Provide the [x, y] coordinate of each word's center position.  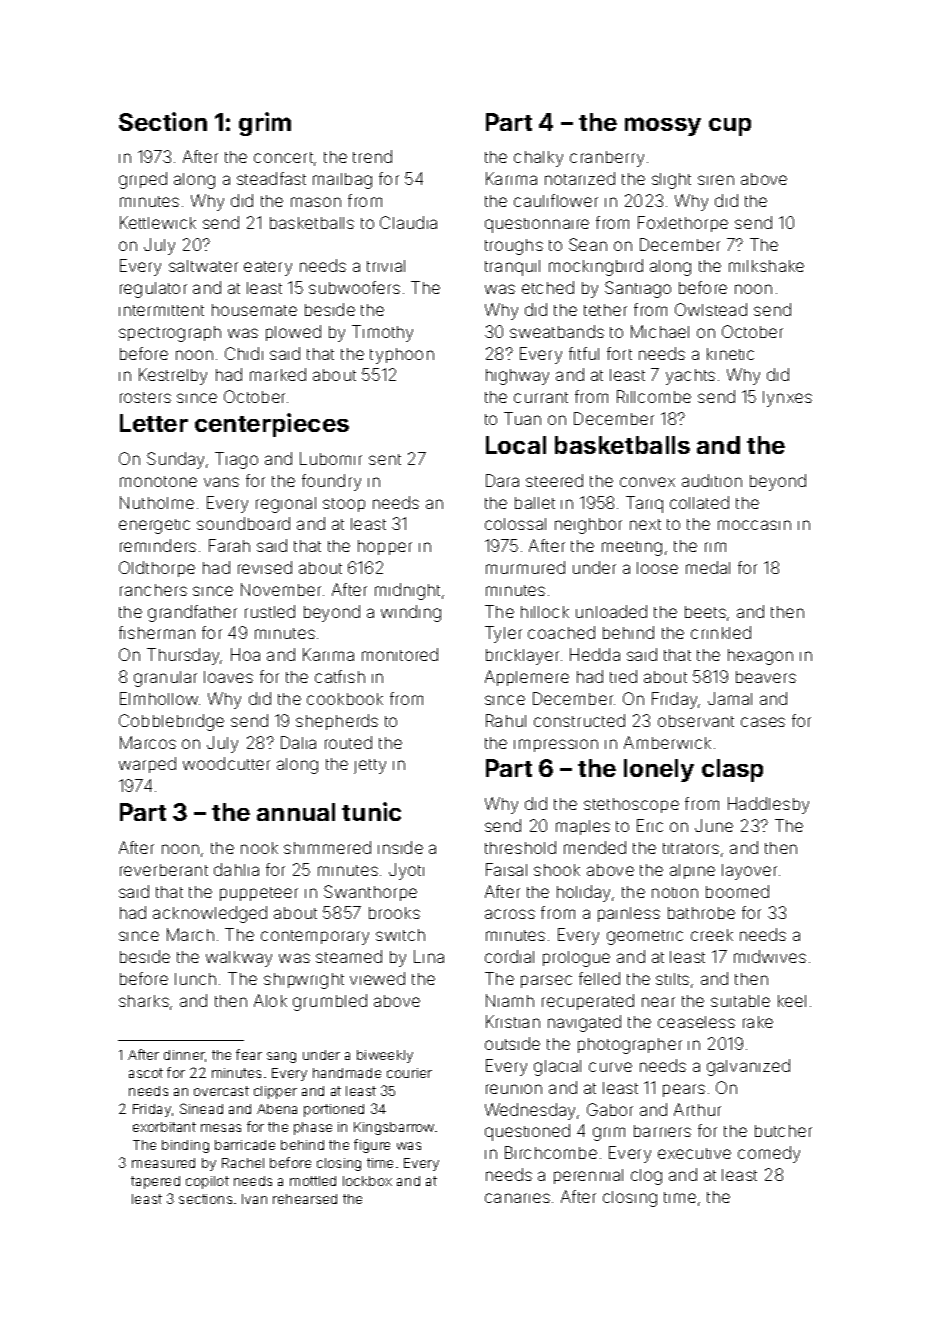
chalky [538, 159]
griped [143, 180]
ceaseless [696, 1022]
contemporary [315, 937]
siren [716, 180]
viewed [377, 978]
